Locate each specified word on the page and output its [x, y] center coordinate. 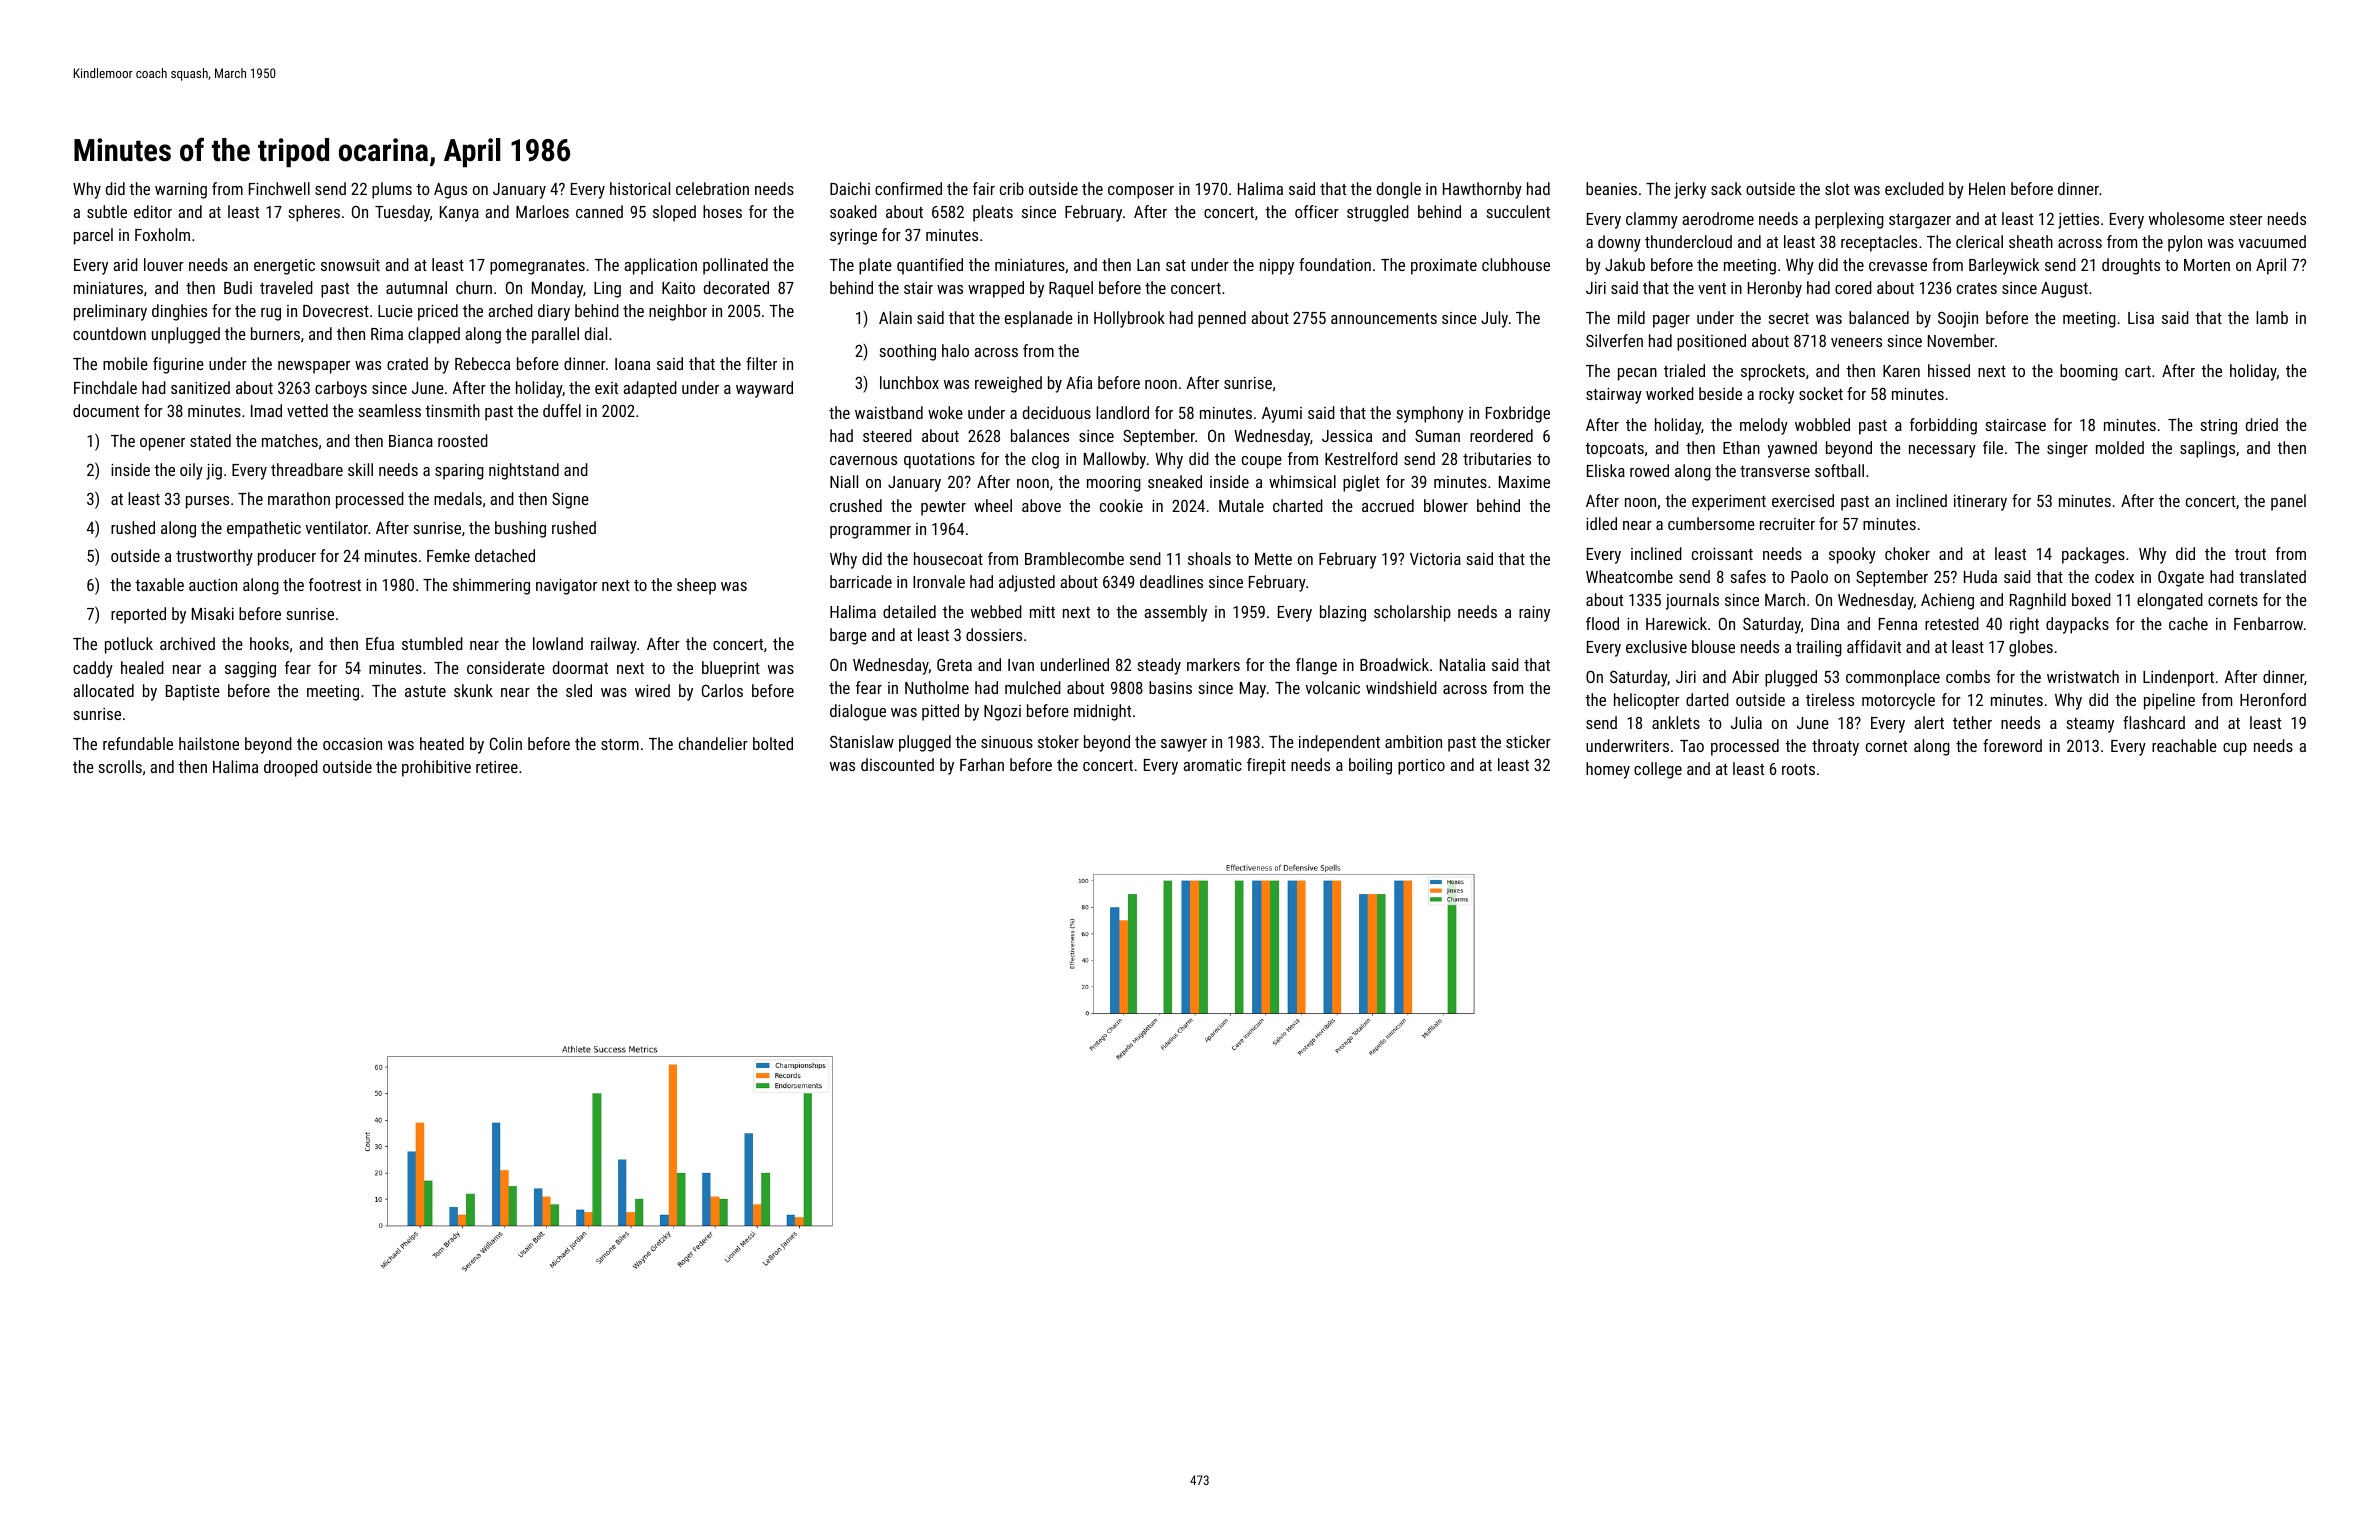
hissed [1949, 370]
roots [1798, 769]
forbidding [1943, 426]
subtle [107, 211]
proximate [1444, 267]
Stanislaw [862, 741]
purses [207, 502]
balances [1040, 435]
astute [425, 691]
